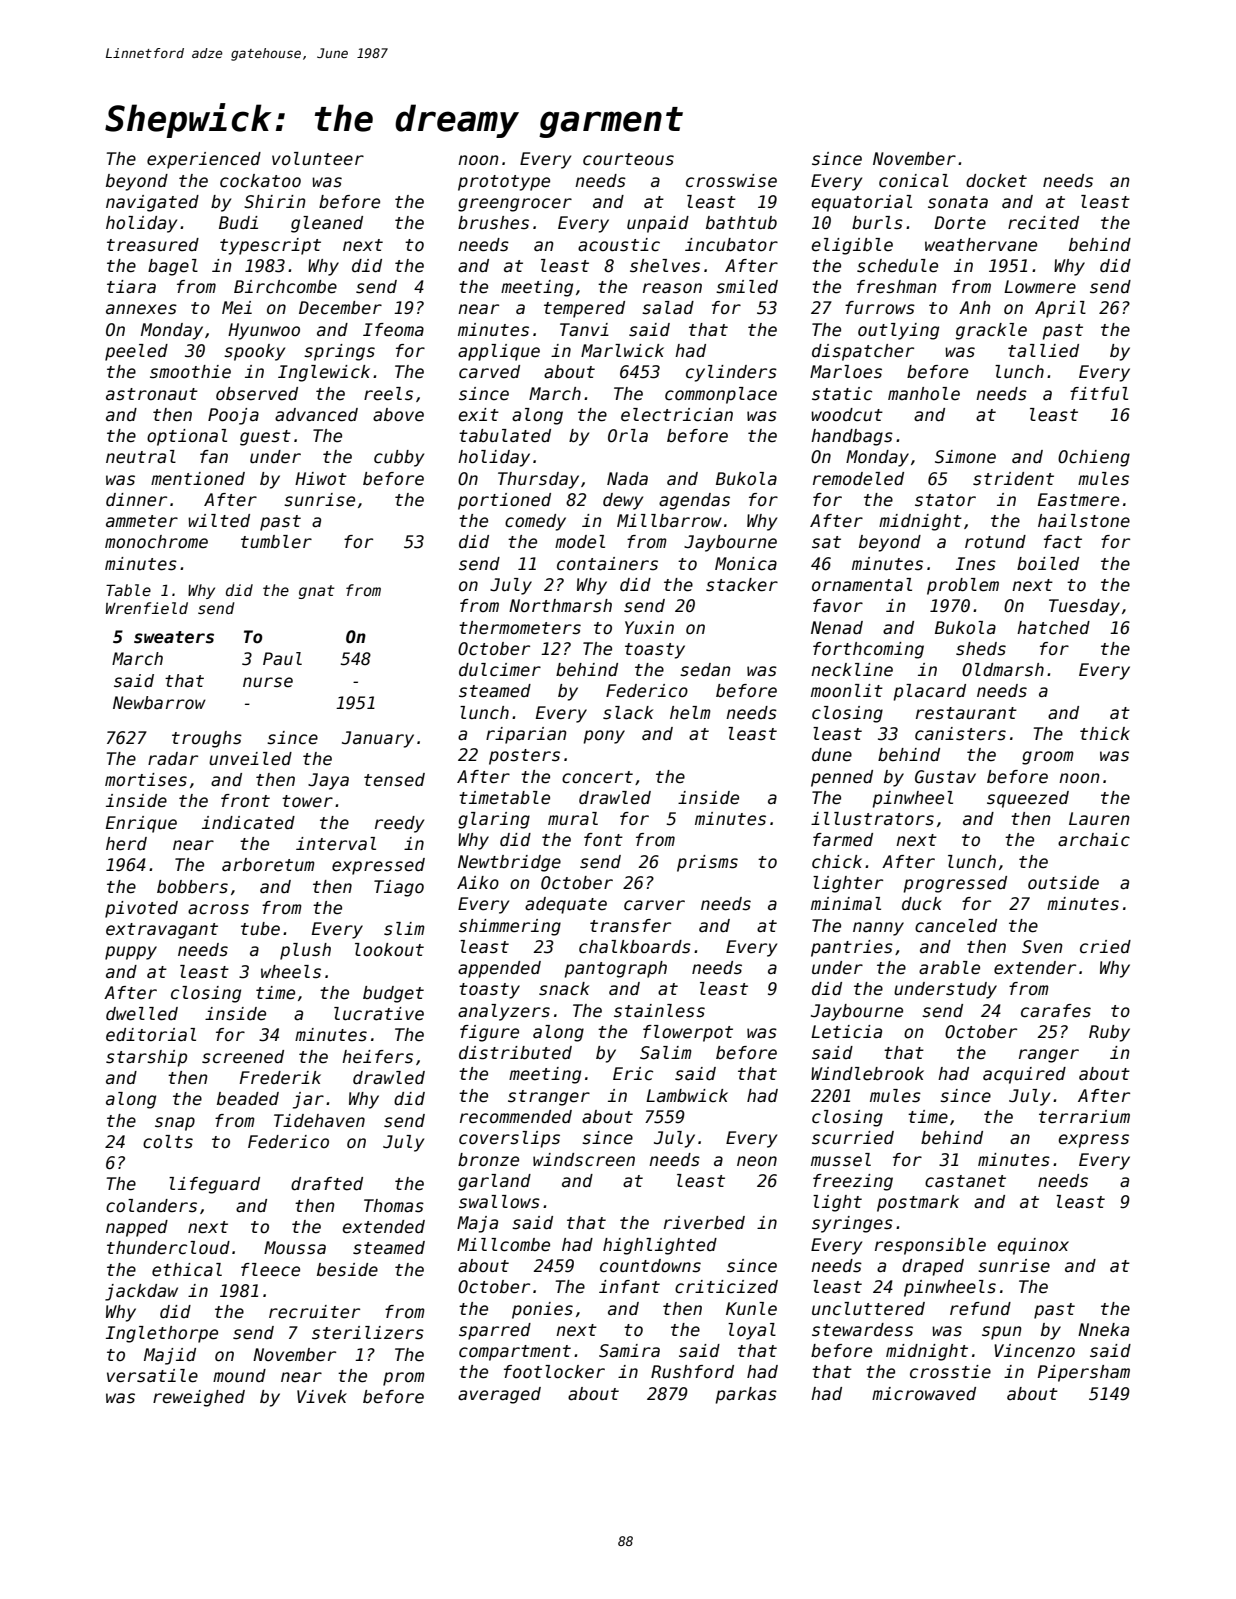  What do you see at coordinates (996, 181) in the screenshot?
I see `docket` at bounding box center [996, 181].
